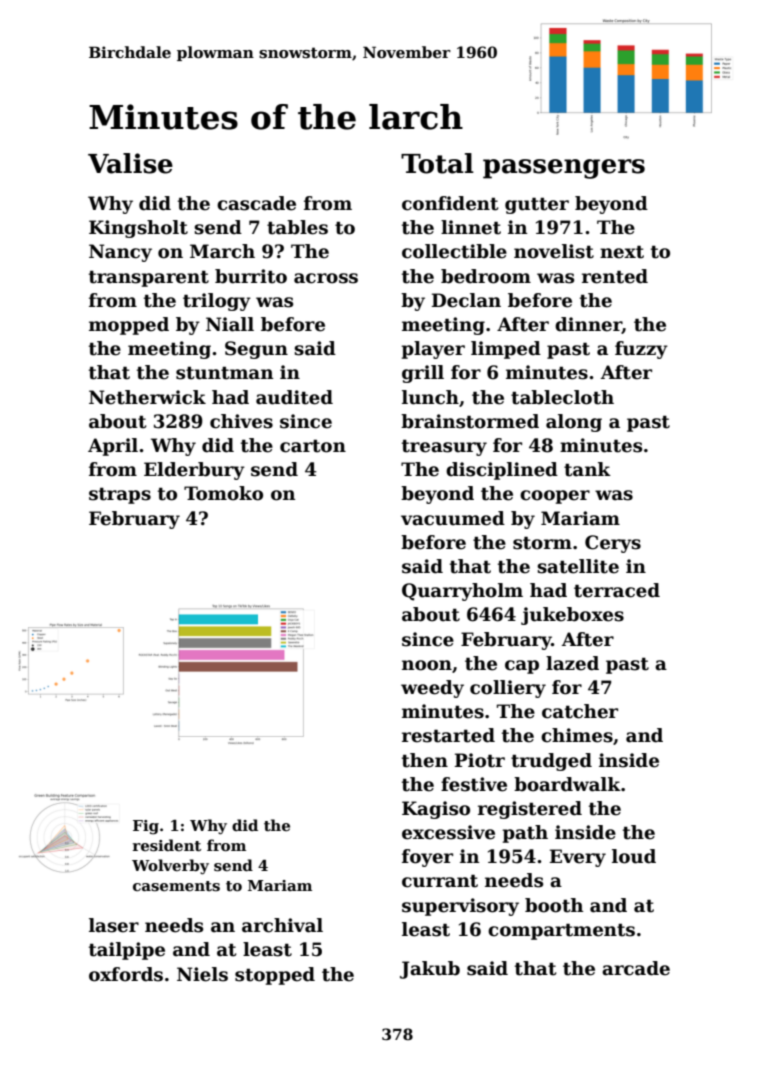 The image size is (763, 1083). I want to click on passengers, so click(564, 169).
